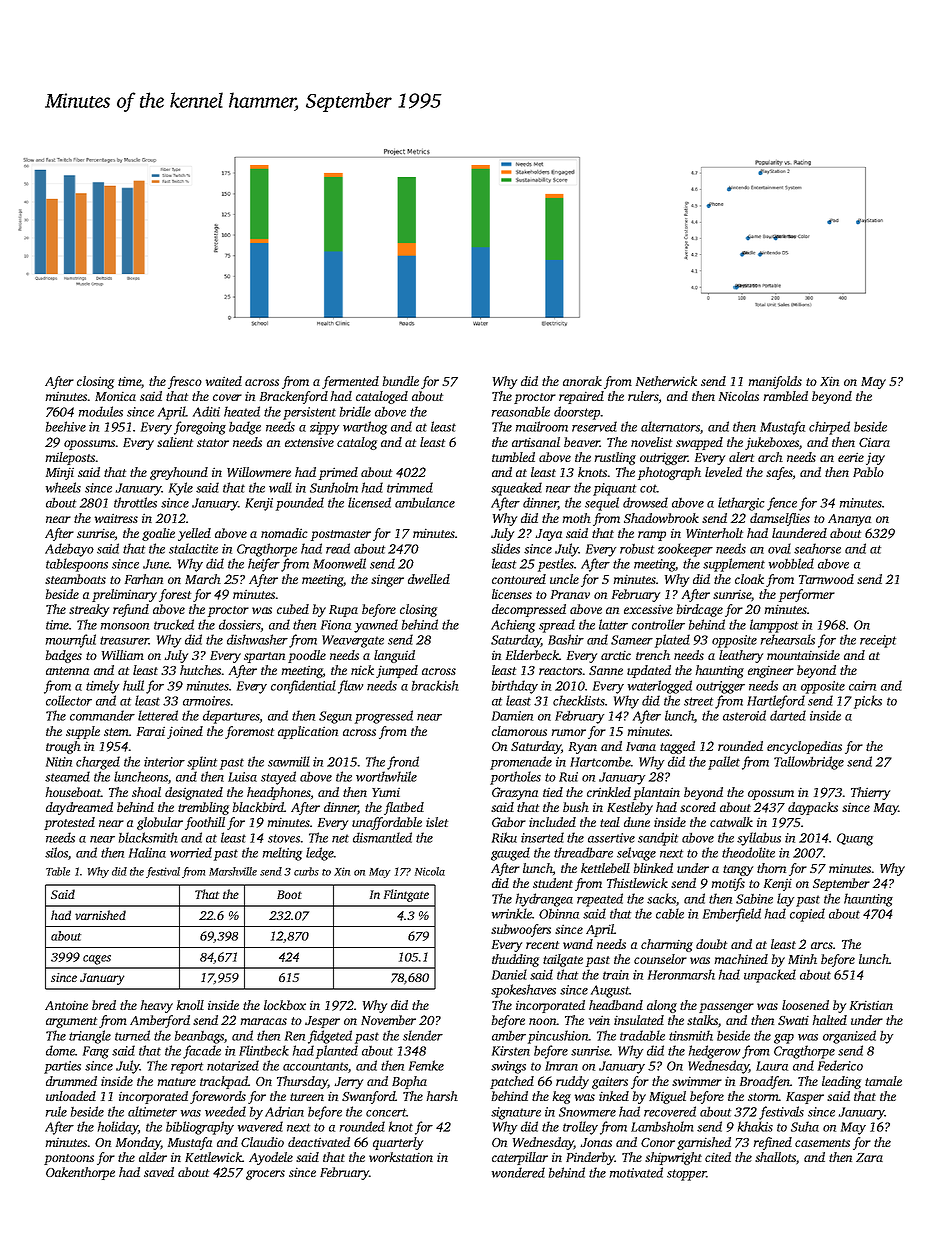 This document has height=1233, width=952. I want to click on swapped, so click(699, 443).
